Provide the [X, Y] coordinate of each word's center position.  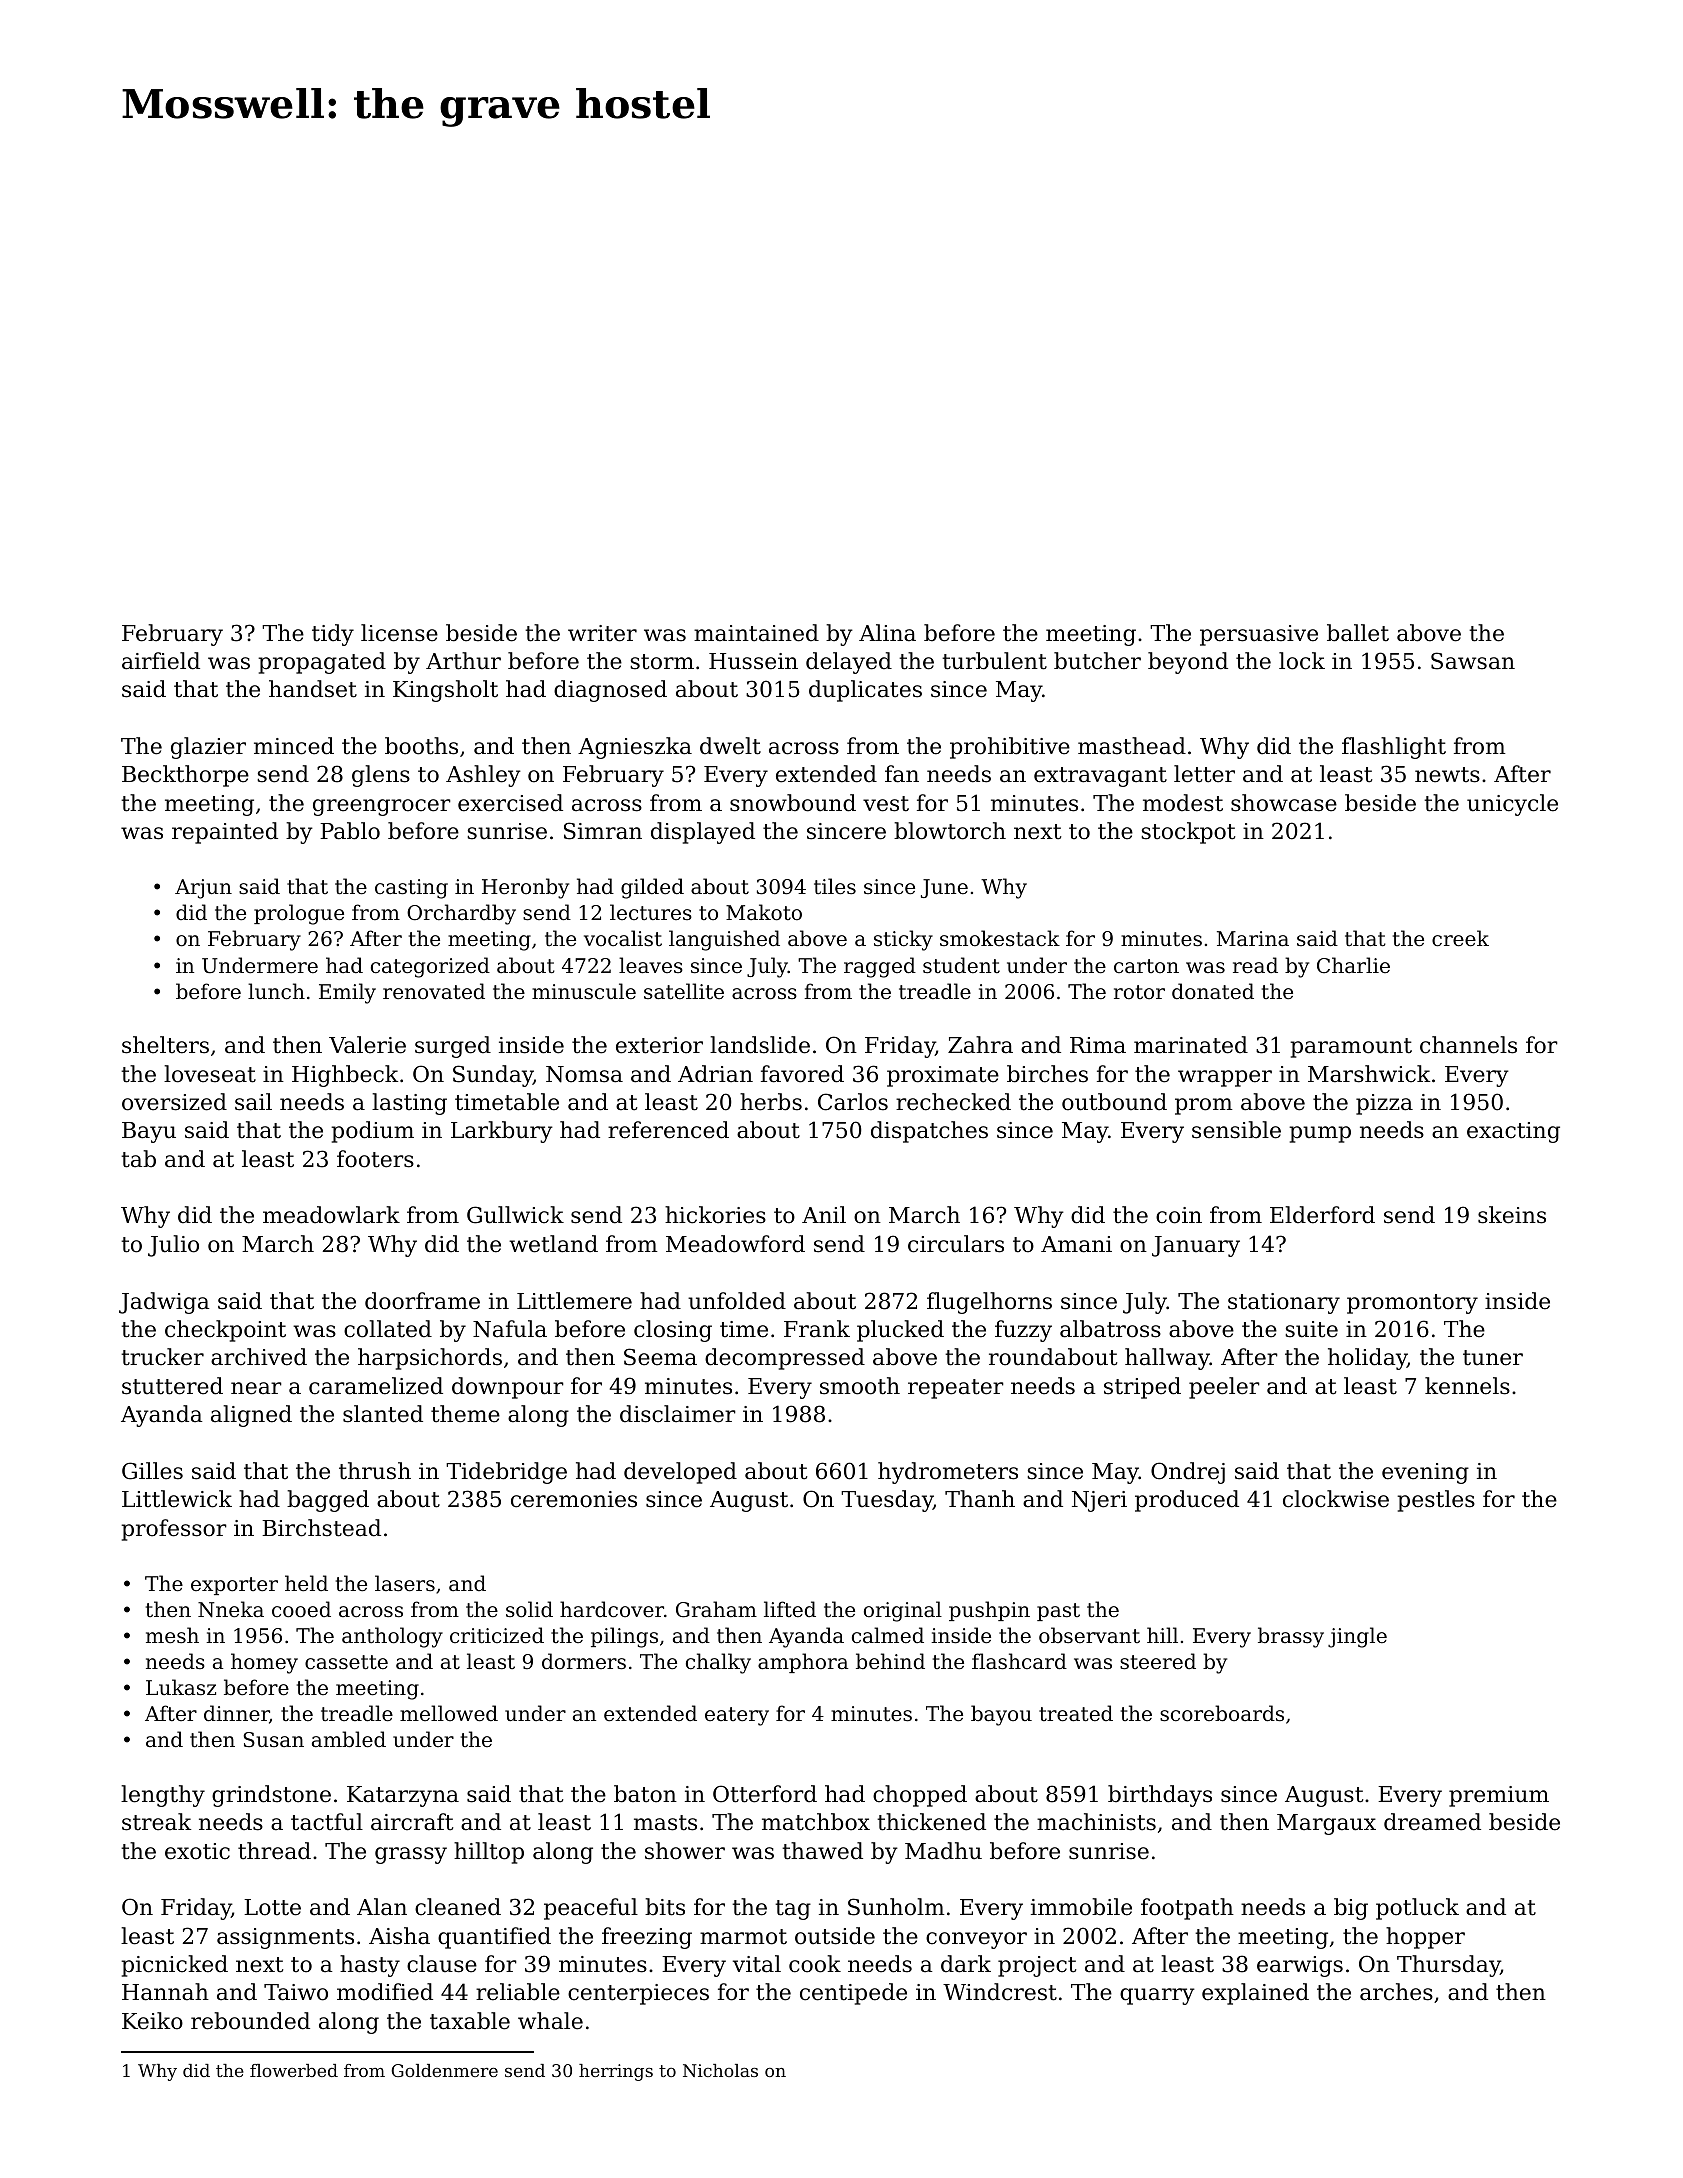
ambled [349, 1739]
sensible [1236, 1130]
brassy [1291, 1637]
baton [645, 1794]
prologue [299, 914]
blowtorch [950, 831]
